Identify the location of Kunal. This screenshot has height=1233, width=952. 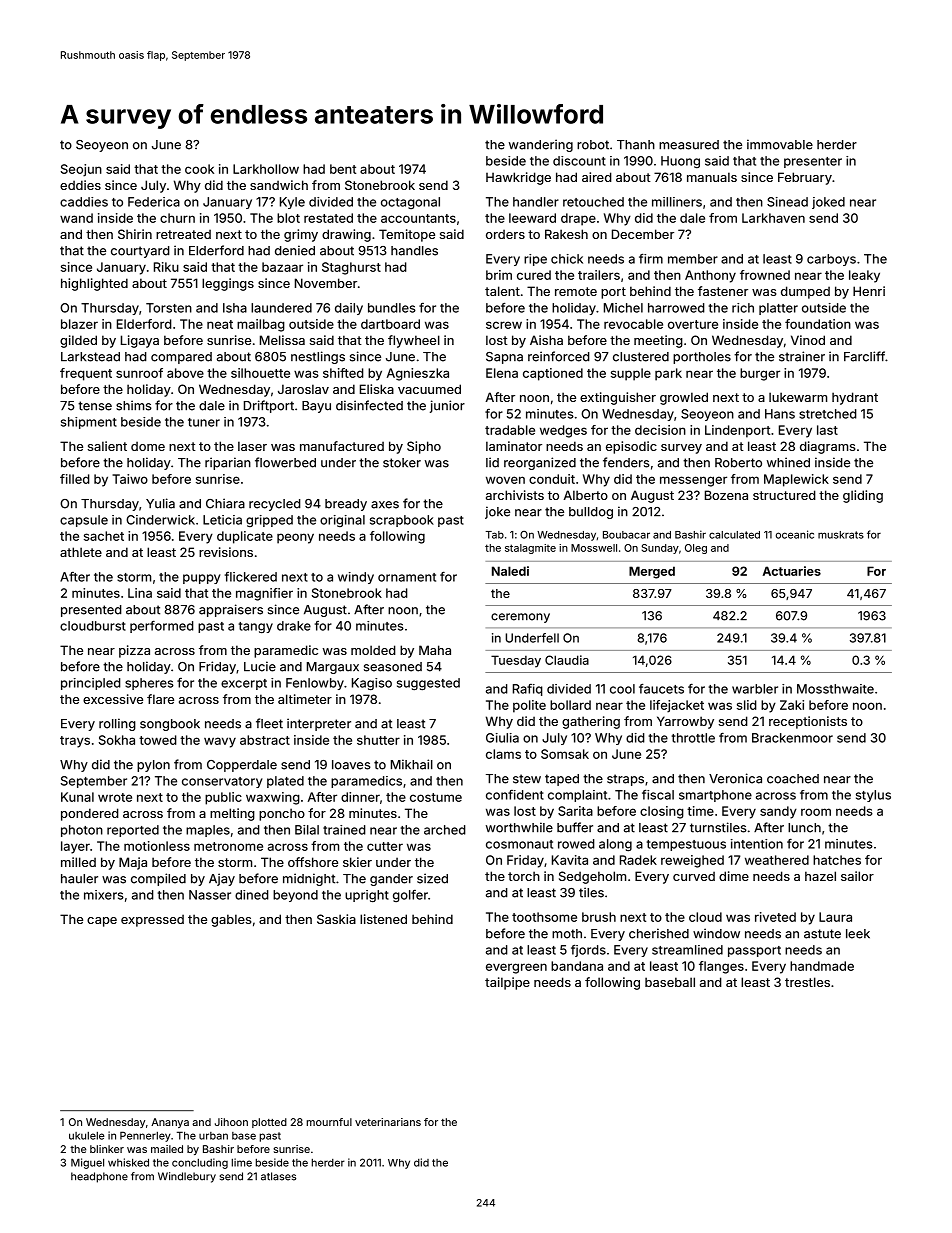
(77, 797).
